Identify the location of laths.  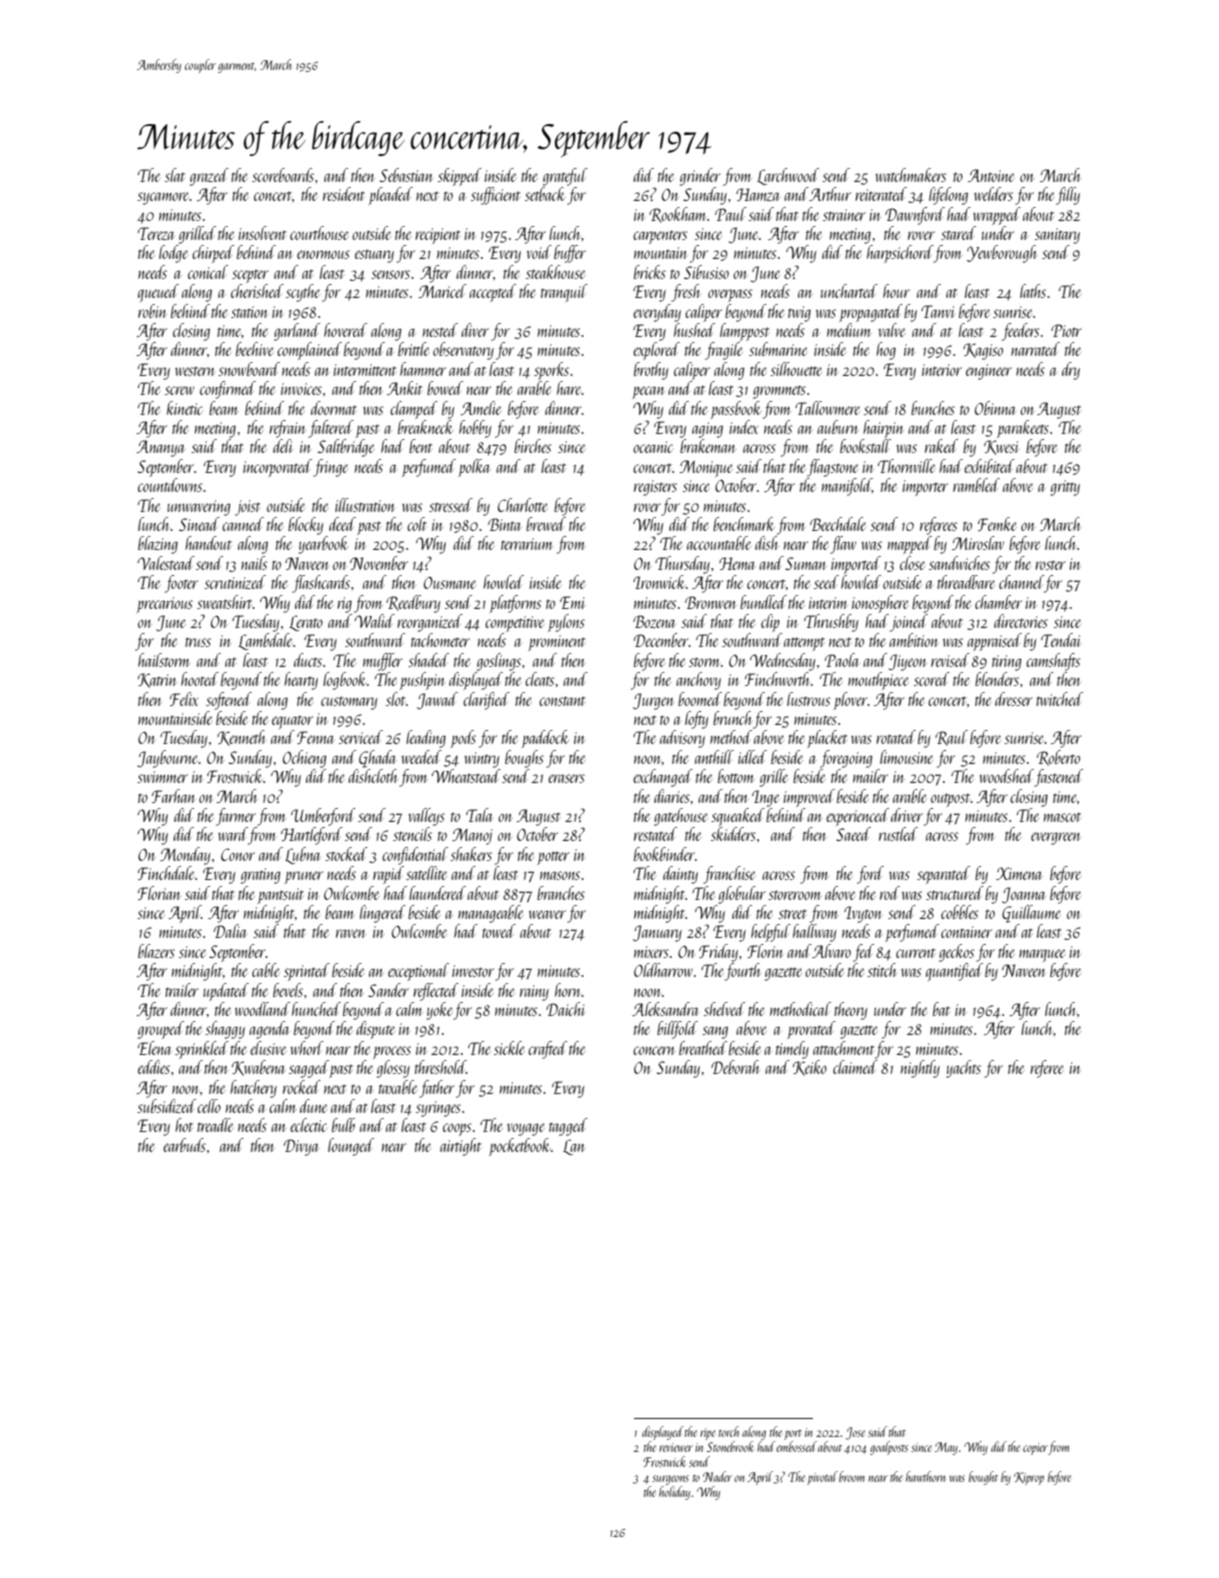
(1033, 291).
